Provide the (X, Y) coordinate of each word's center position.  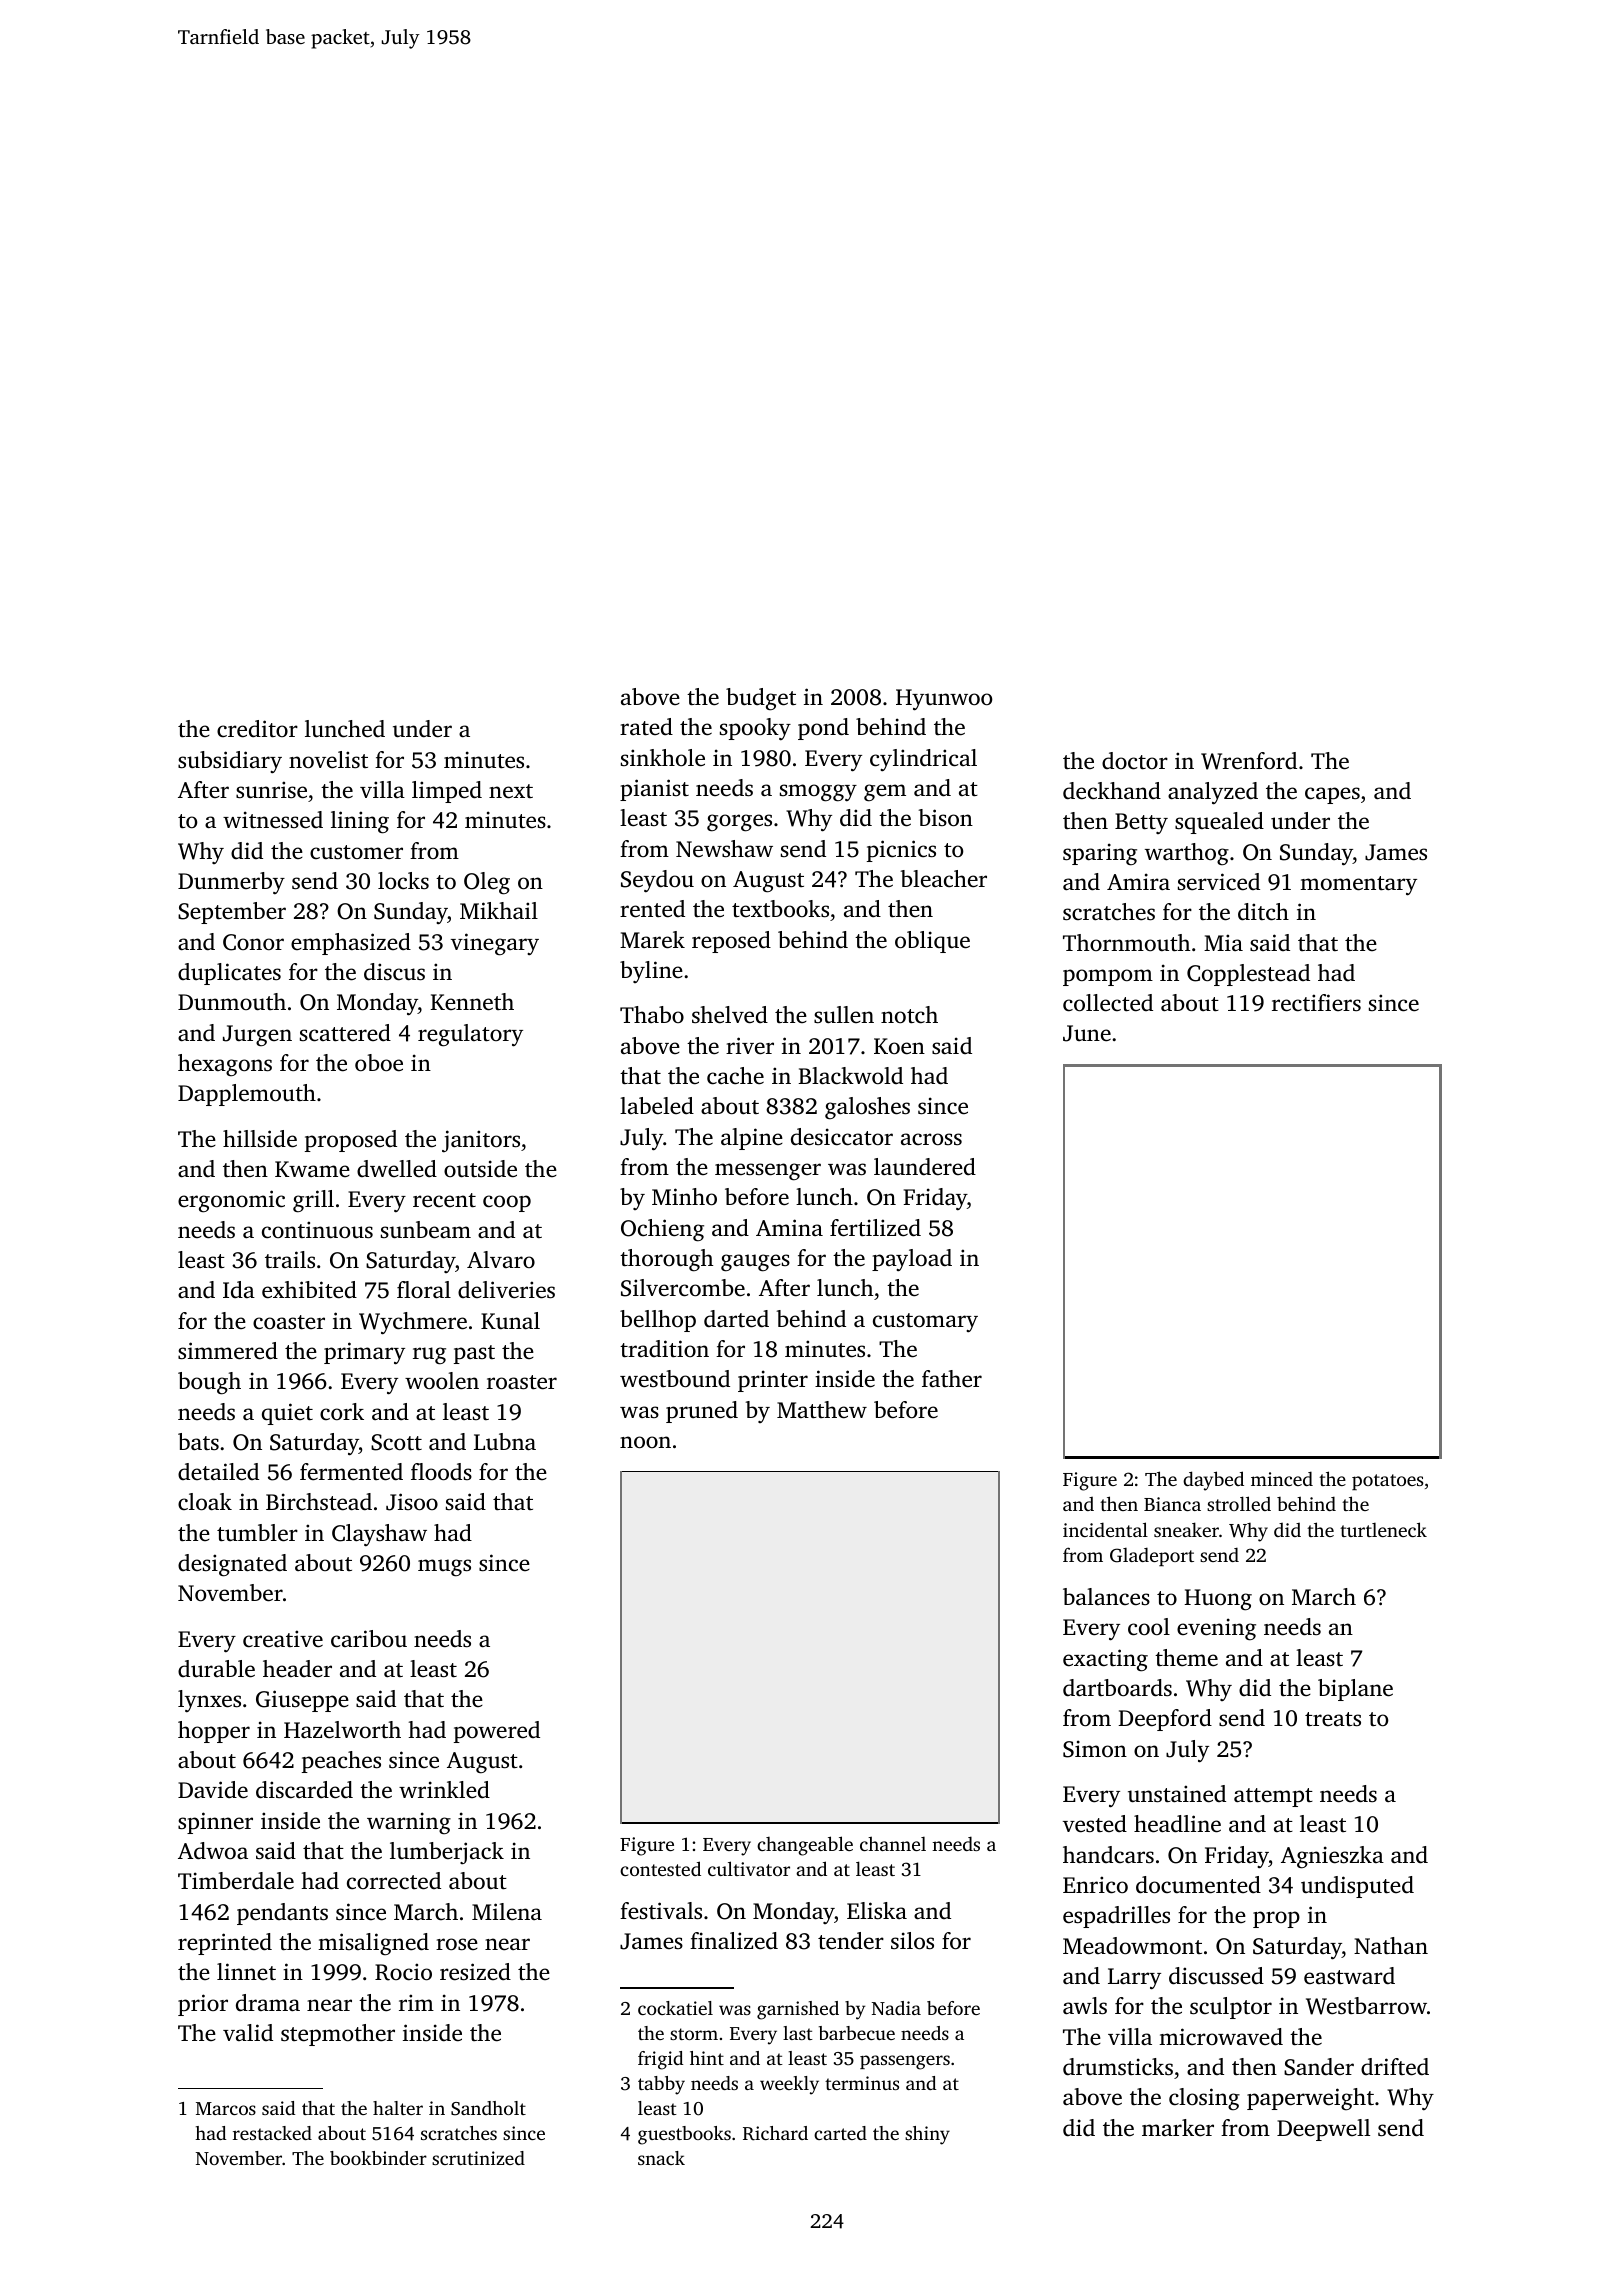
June (1087, 1033)
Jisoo (412, 1502)
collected (1108, 1003)
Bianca (1172, 1504)
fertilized (875, 1228)
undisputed (1357, 1887)
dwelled (397, 1168)
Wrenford (1249, 761)
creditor (257, 729)
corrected (394, 1881)
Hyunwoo (944, 700)
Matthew (822, 1410)
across (931, 1139)
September (232, 913)
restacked (272, 2133)
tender (851, 1941)
